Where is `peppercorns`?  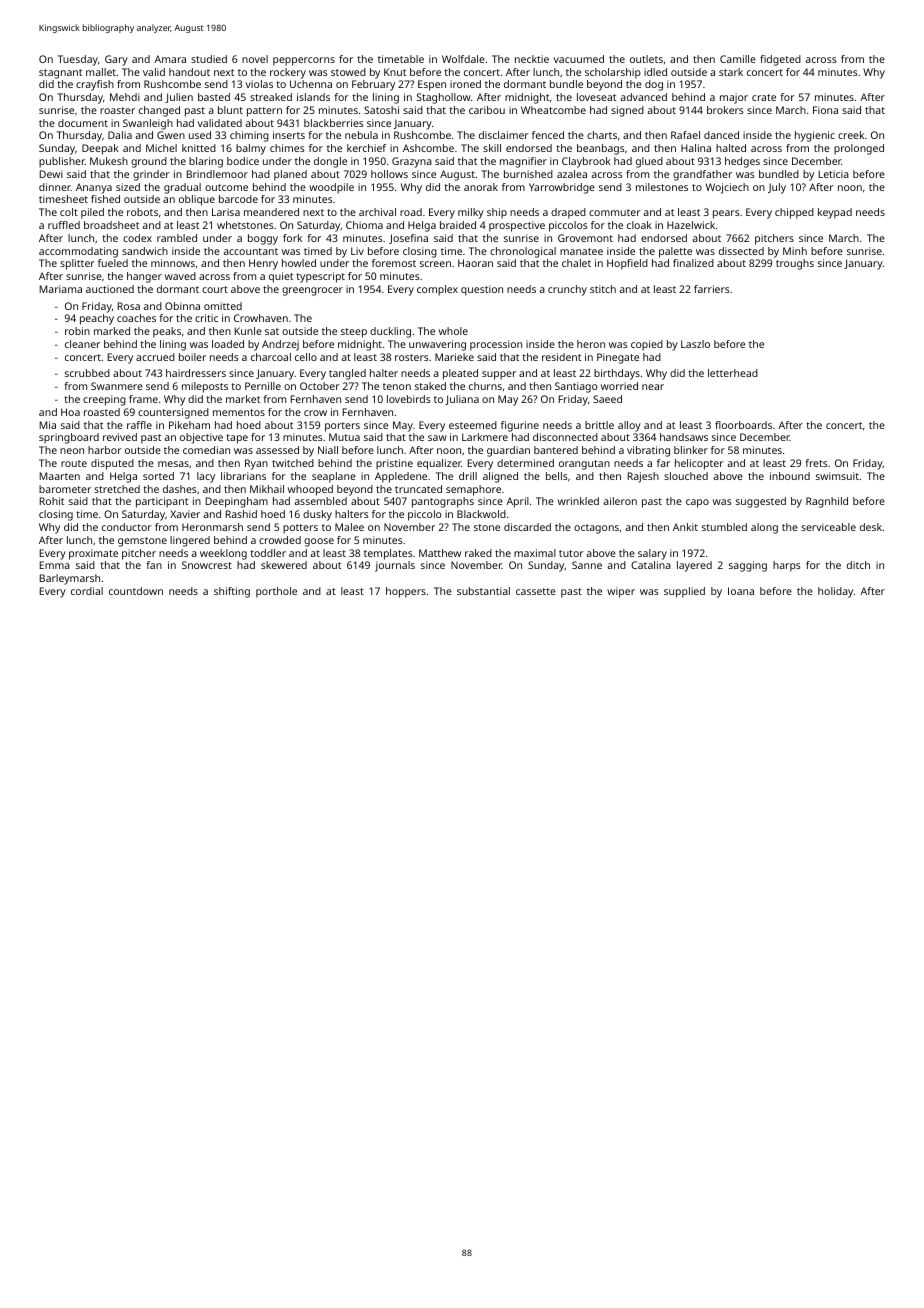 peppercorns is located at coordinates (304, 61).
